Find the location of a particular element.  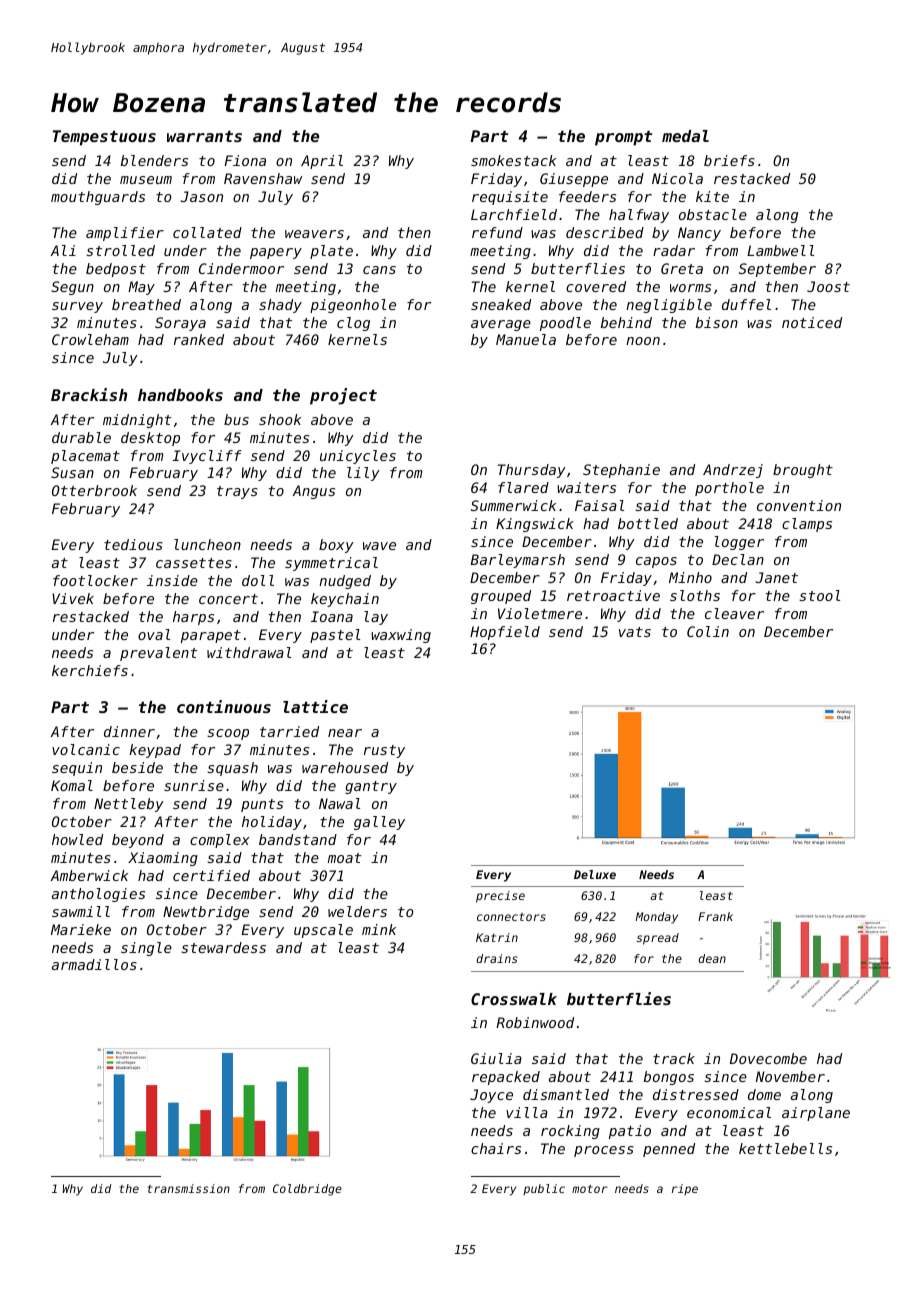

transmission is located at coordinates (188, 1188).
